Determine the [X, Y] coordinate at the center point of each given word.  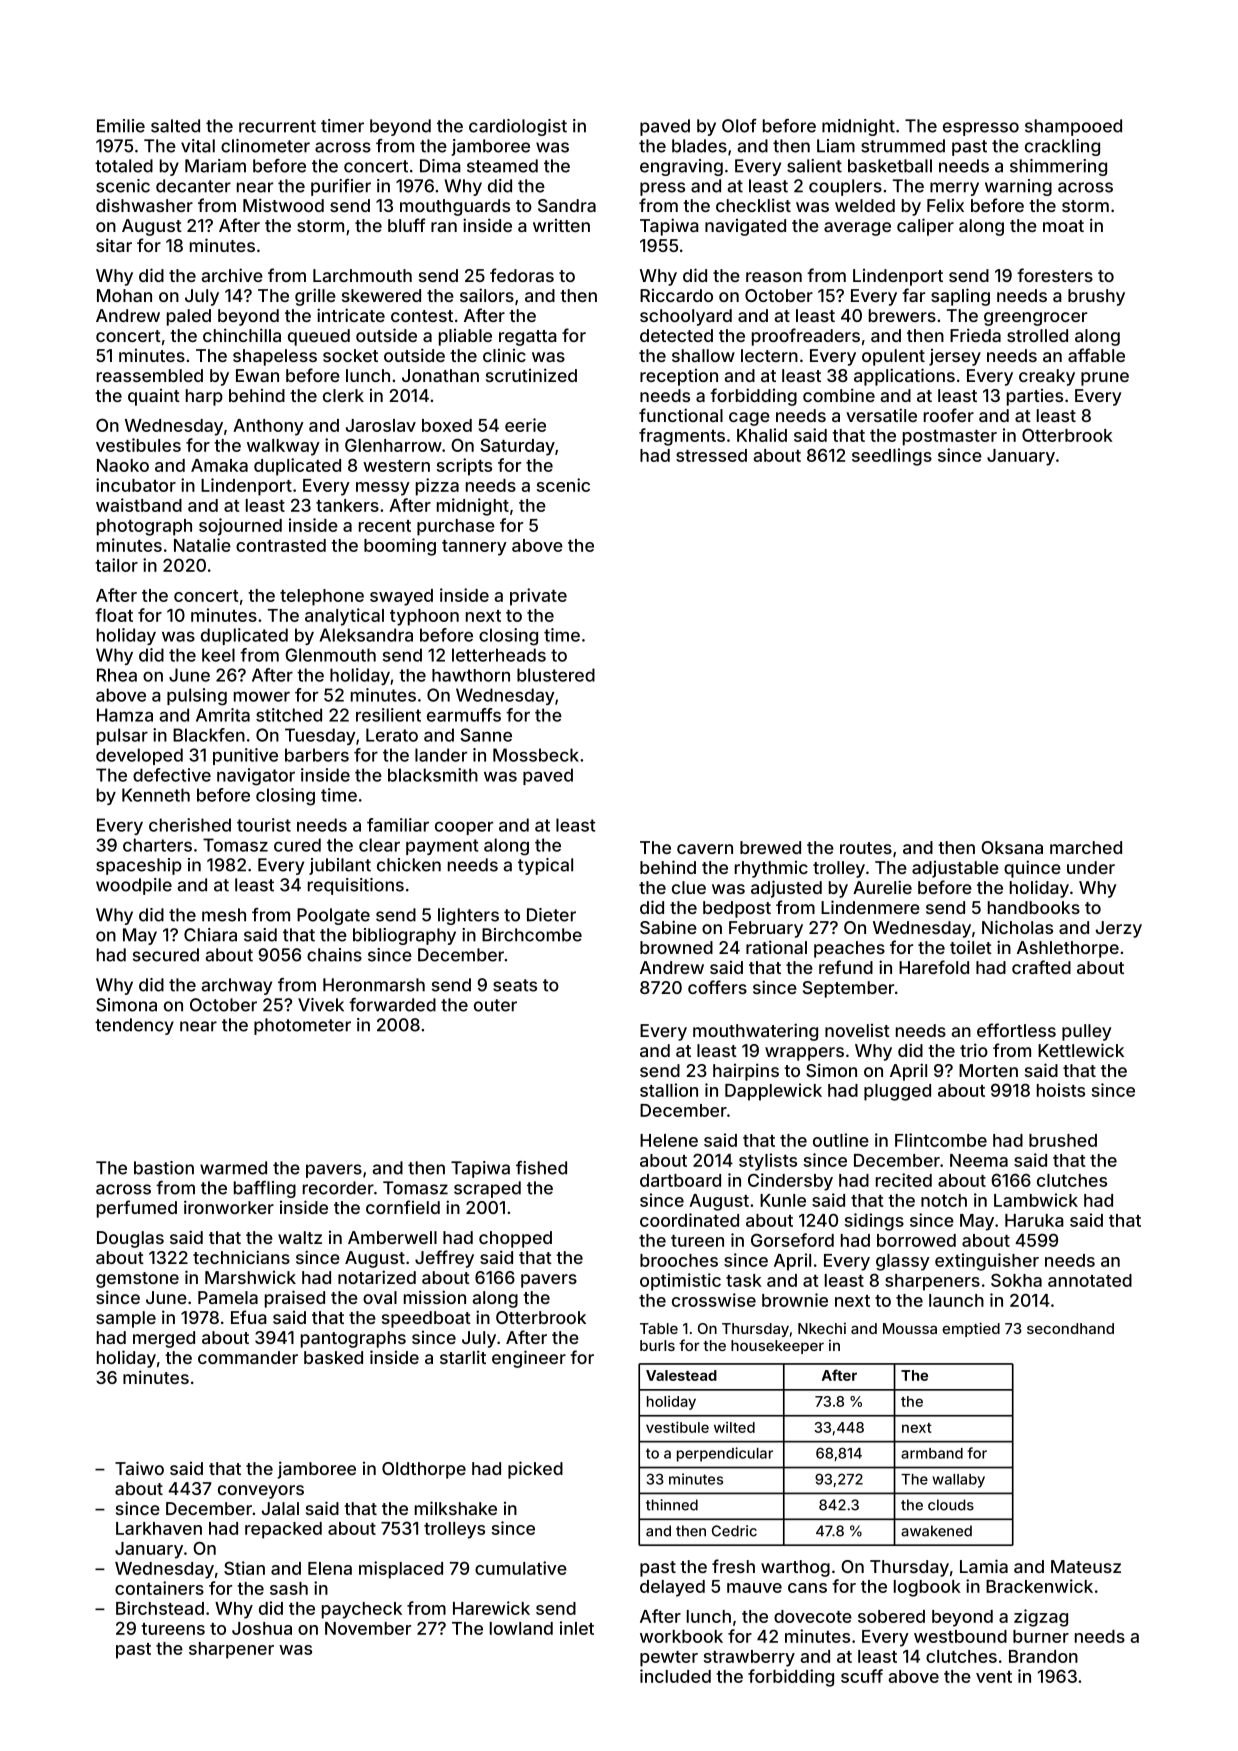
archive [232, 275]
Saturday [518, 447]
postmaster [950, 438]
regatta [528, 338]
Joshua [262, 1628]
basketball [890, 166]
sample [126, 1319]
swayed [401, 597]
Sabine [668, 927]
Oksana [1012, 847]
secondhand [1070, 1328]
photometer [302, 1026]
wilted [734, 1427]
